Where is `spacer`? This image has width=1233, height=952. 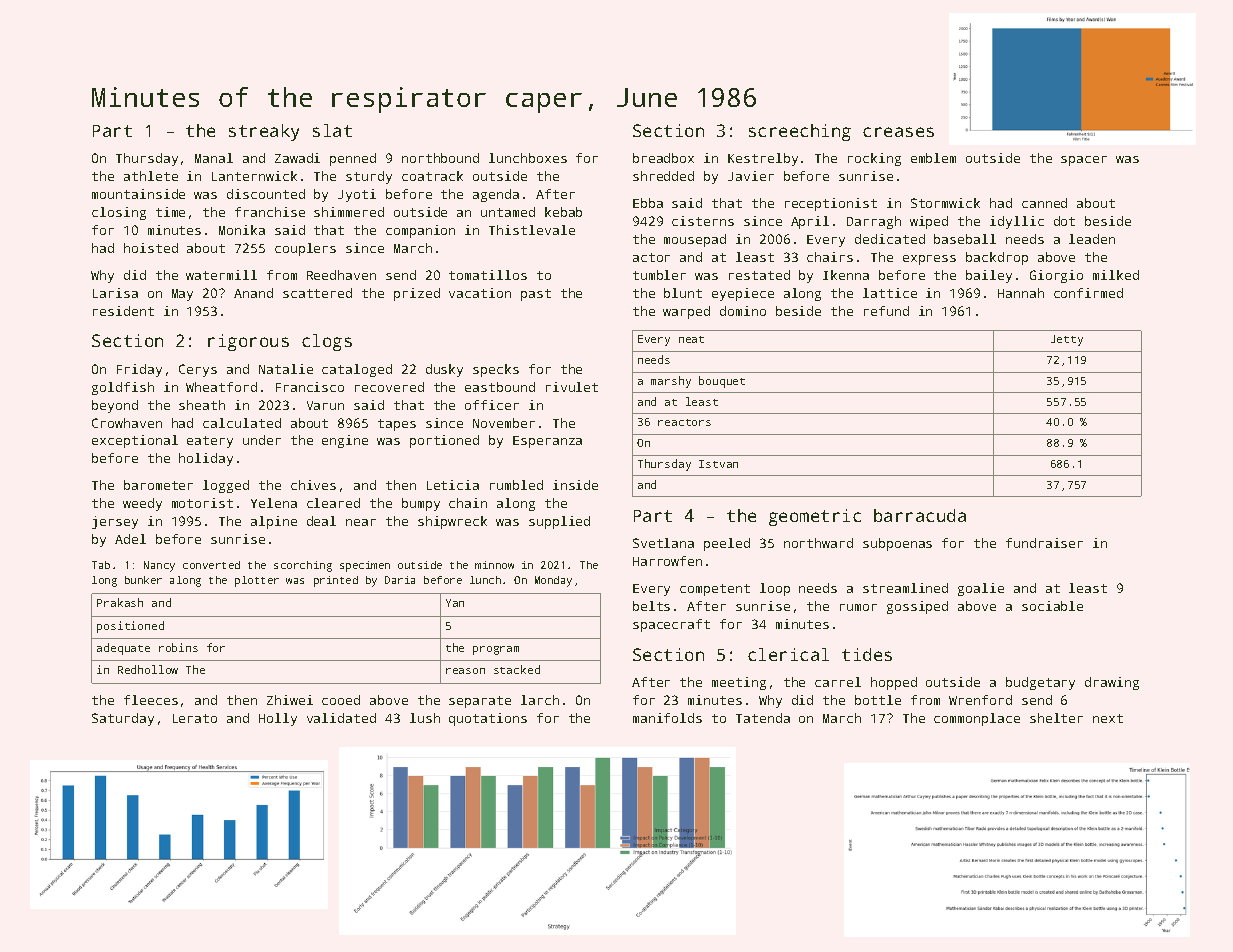 spacer is located at coordinates (1084, 161).
